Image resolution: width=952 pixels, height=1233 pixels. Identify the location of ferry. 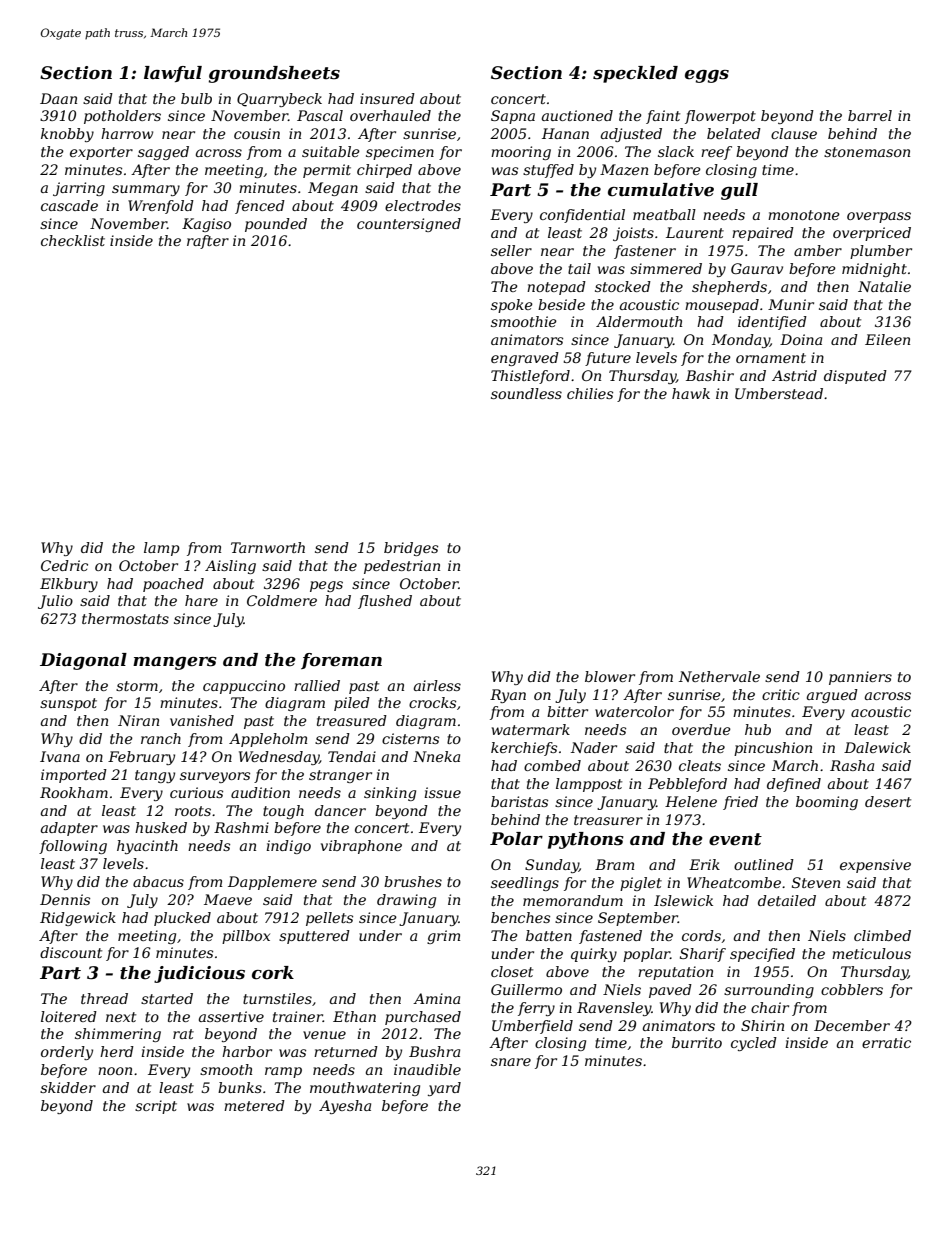
(536, 1009).
